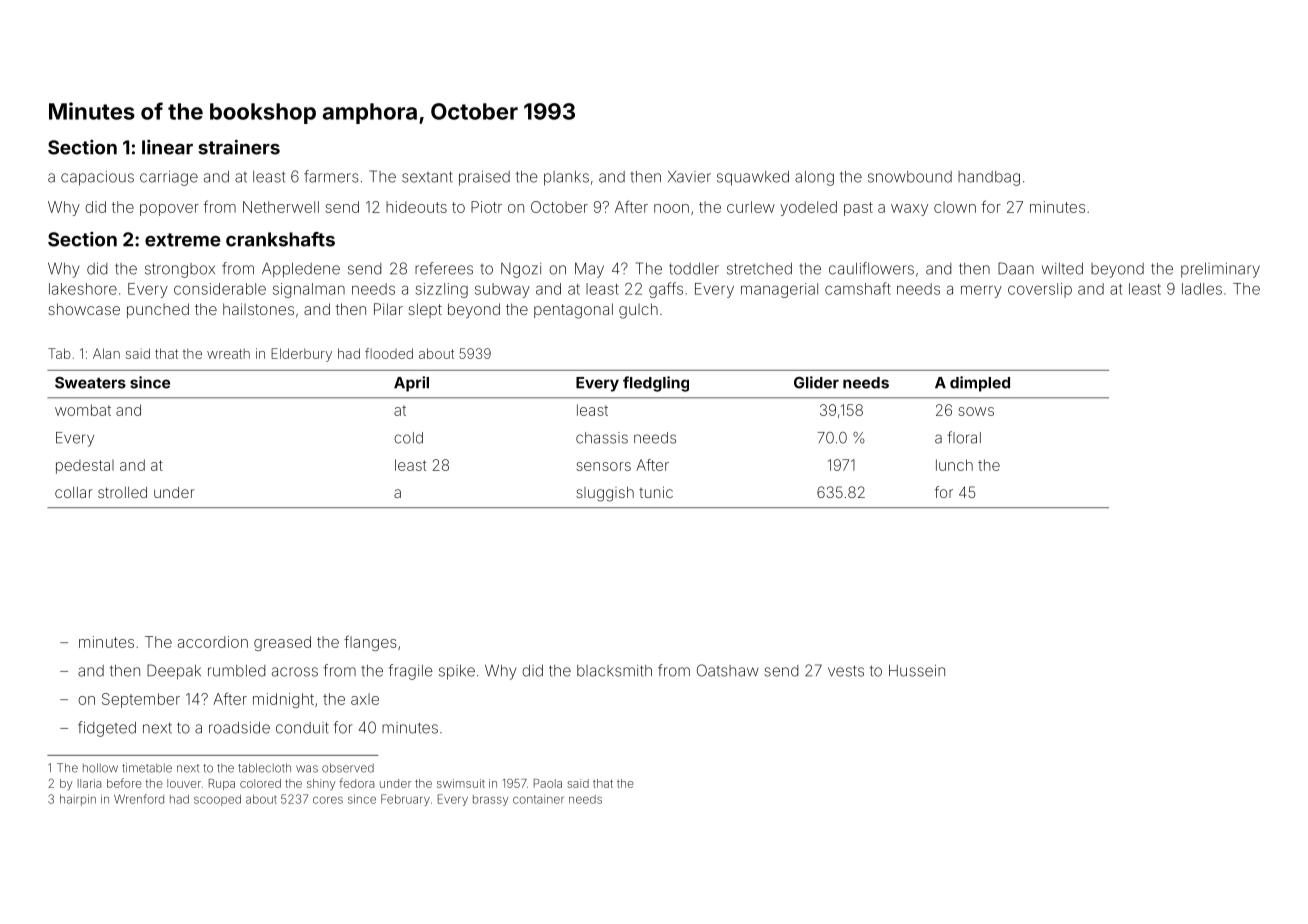 The height and width of the screenshot is (924, 1308). Describe the element at coordinates (846, 671) in the screenshot. I see `vests` at that location.
